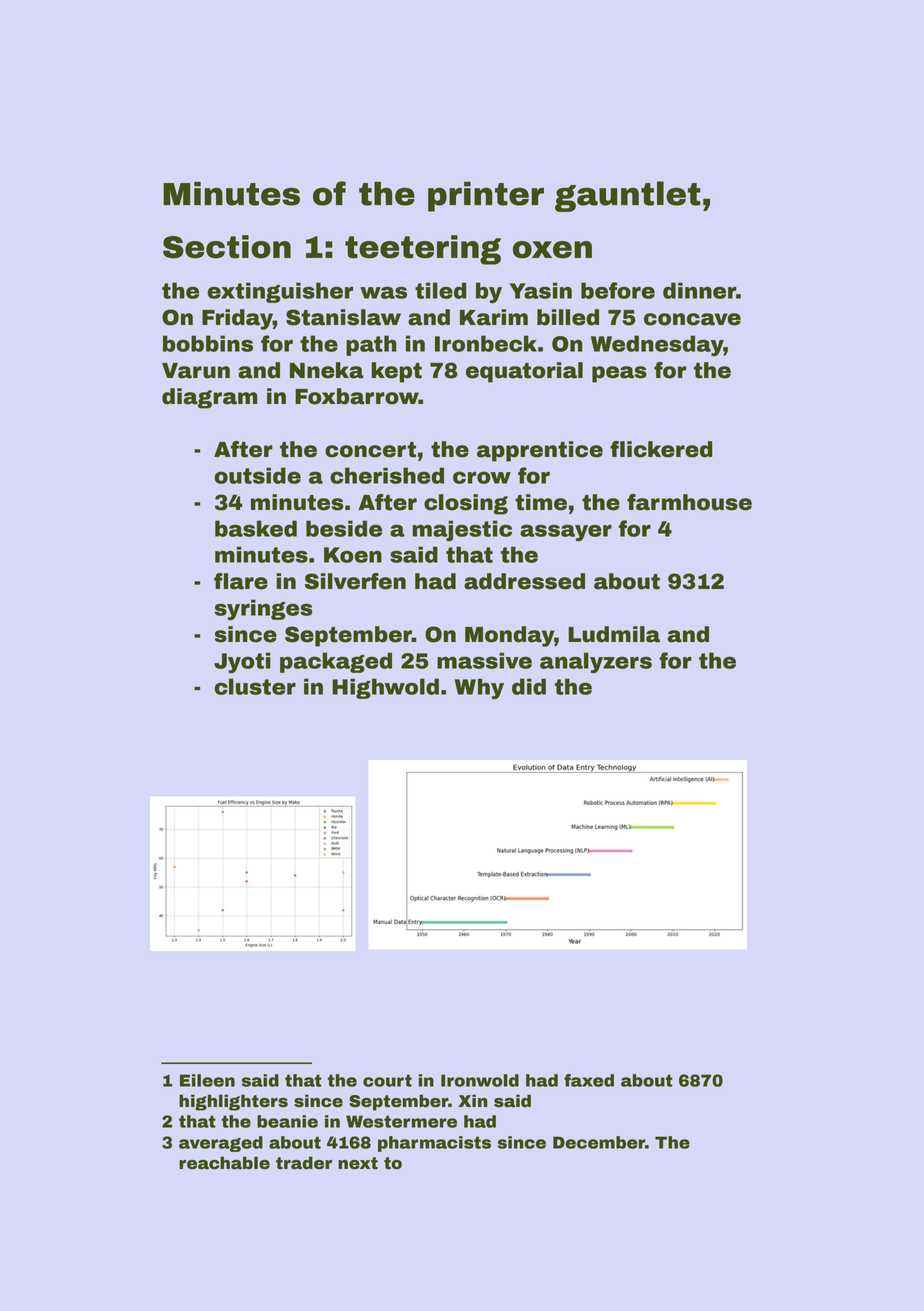 The image size is (924, 1311). I want to click on Why, so click(479, 688).
